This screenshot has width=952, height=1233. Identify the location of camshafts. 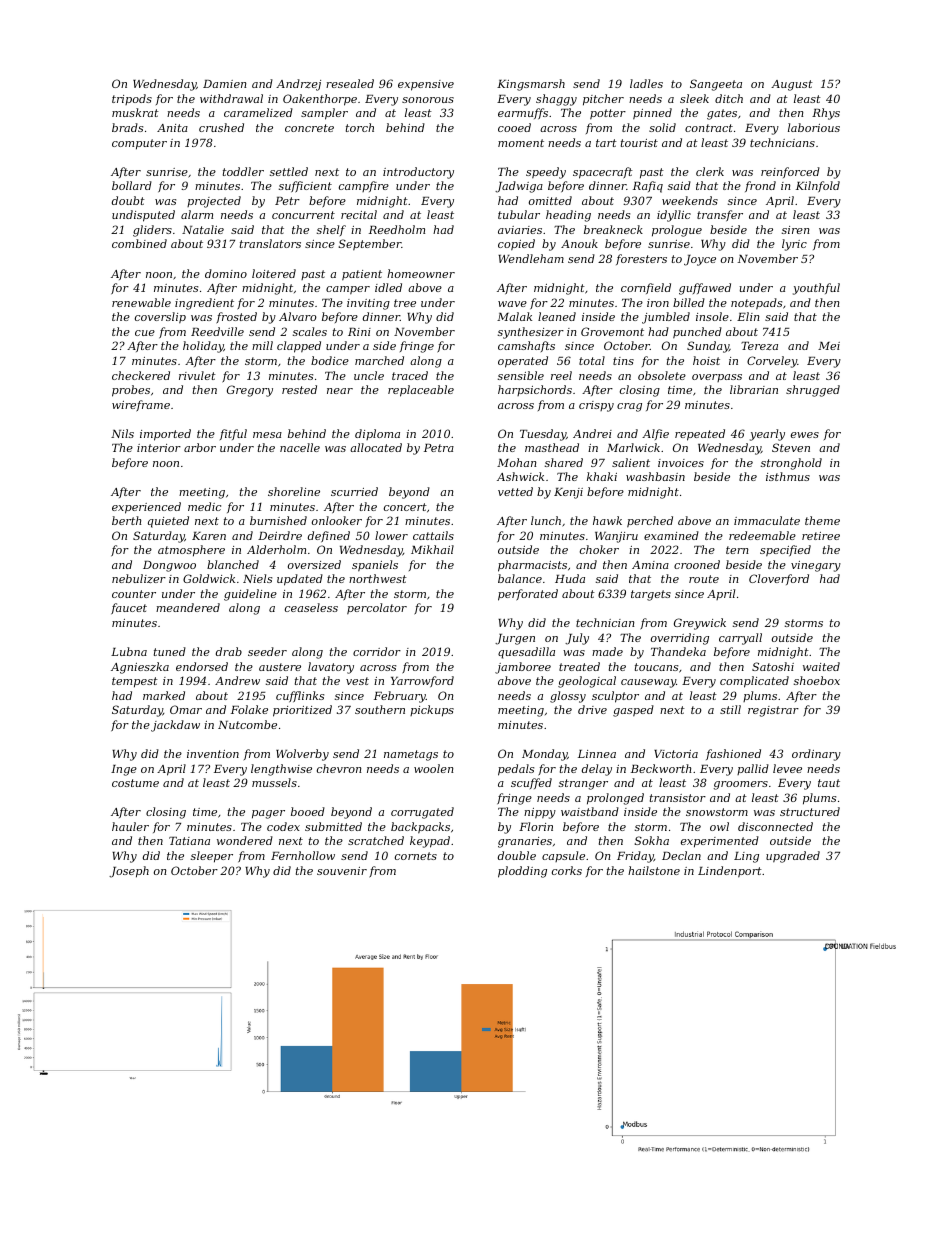
(526, 346).
